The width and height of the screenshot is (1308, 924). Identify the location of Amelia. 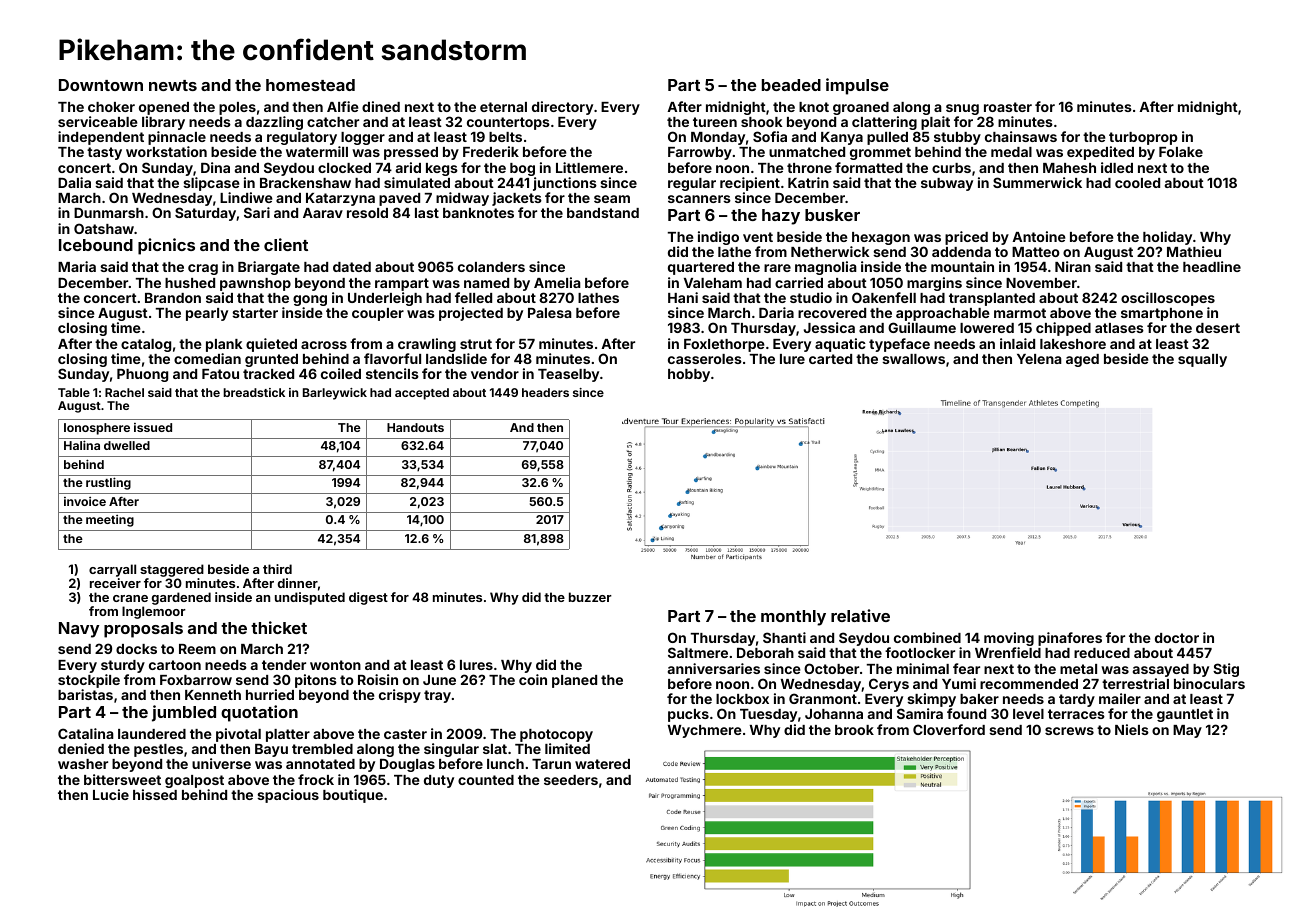
(557, 282).
